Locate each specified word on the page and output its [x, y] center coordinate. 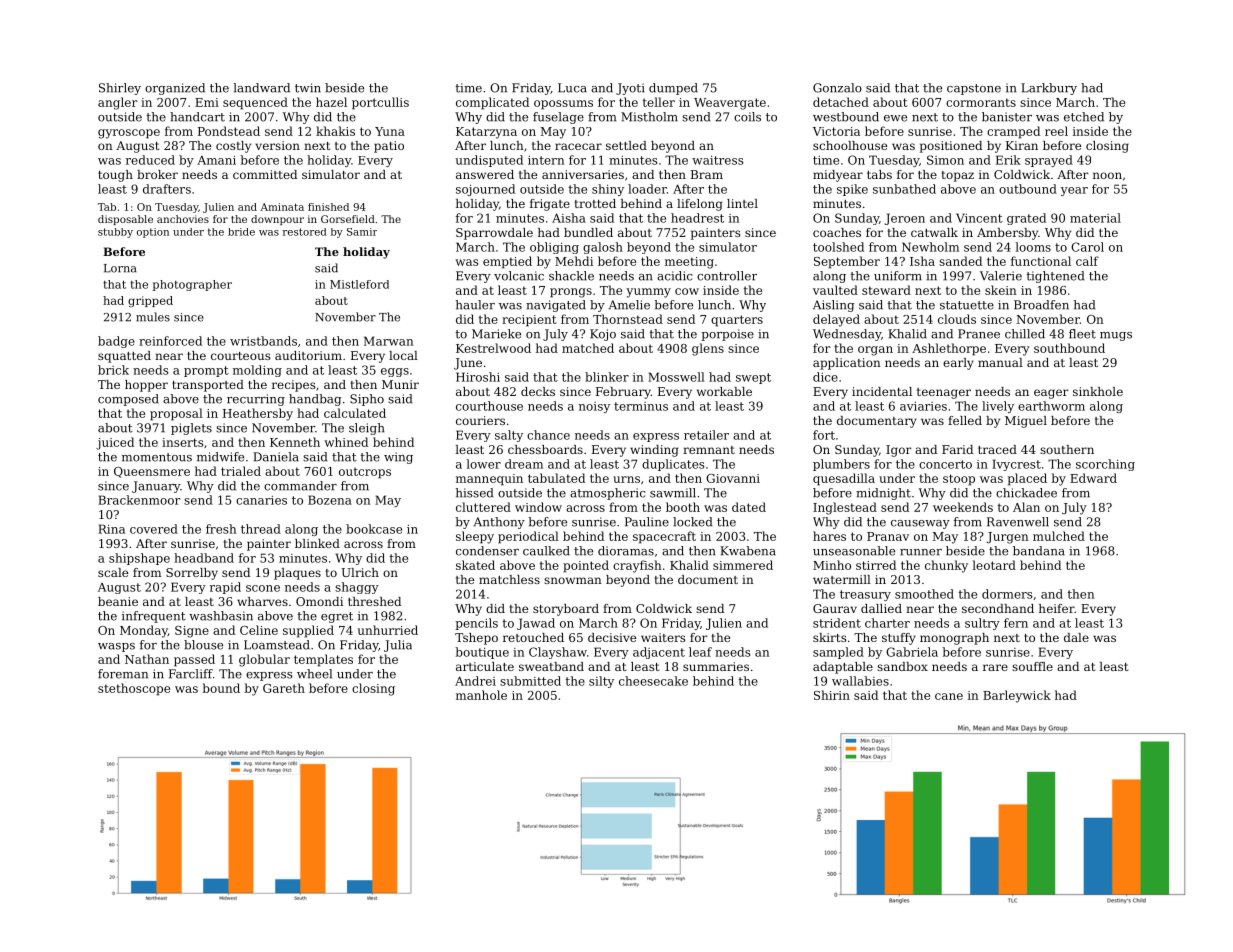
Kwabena [748, 551]
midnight [883, 494]
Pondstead [229, 131]
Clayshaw [558, 653]
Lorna [120, 268]
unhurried [388, 630]
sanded [960, 261]
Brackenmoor [139, 500]
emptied [507, 262]
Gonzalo [837, 88]
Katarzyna [486, 133]
